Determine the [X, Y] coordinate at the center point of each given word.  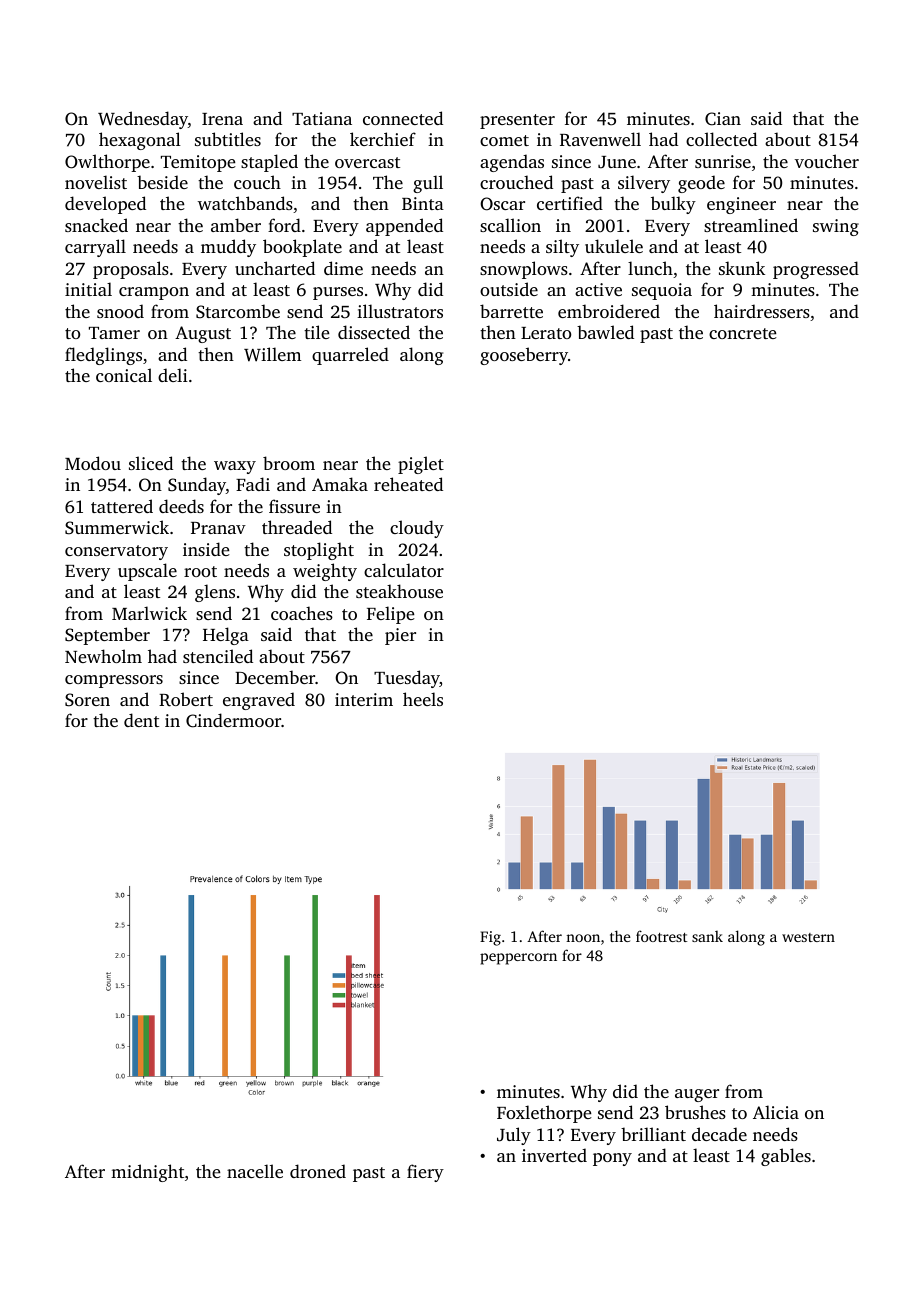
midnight [147, 1173]
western [808, 937]
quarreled [350, 356]
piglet [421, 465]
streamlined [751, 225]
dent [141, 720]
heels [423, 699]
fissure [294, 506]
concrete [743, 333]
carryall [95, 248]
